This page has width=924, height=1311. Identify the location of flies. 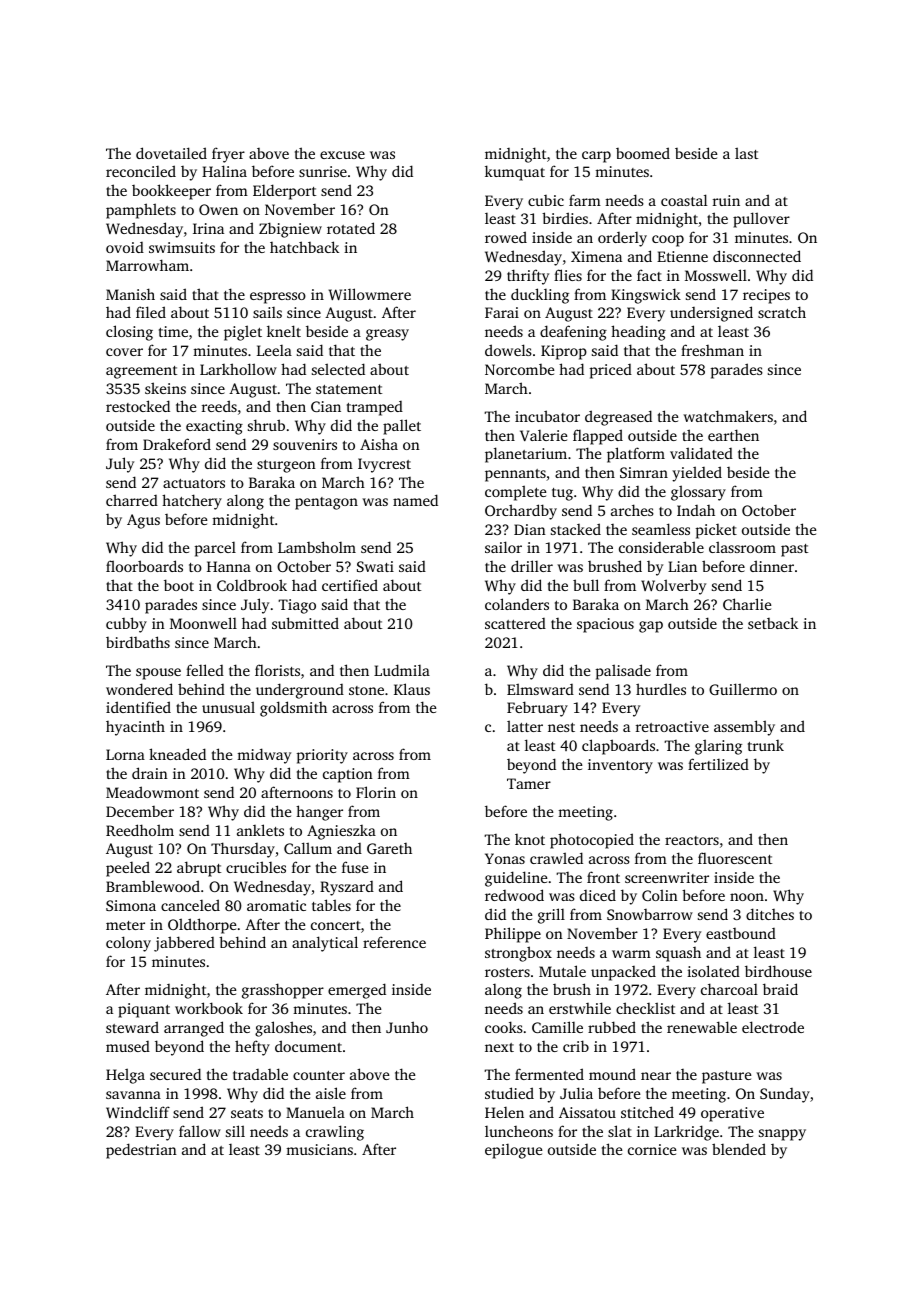
(568, 275).
